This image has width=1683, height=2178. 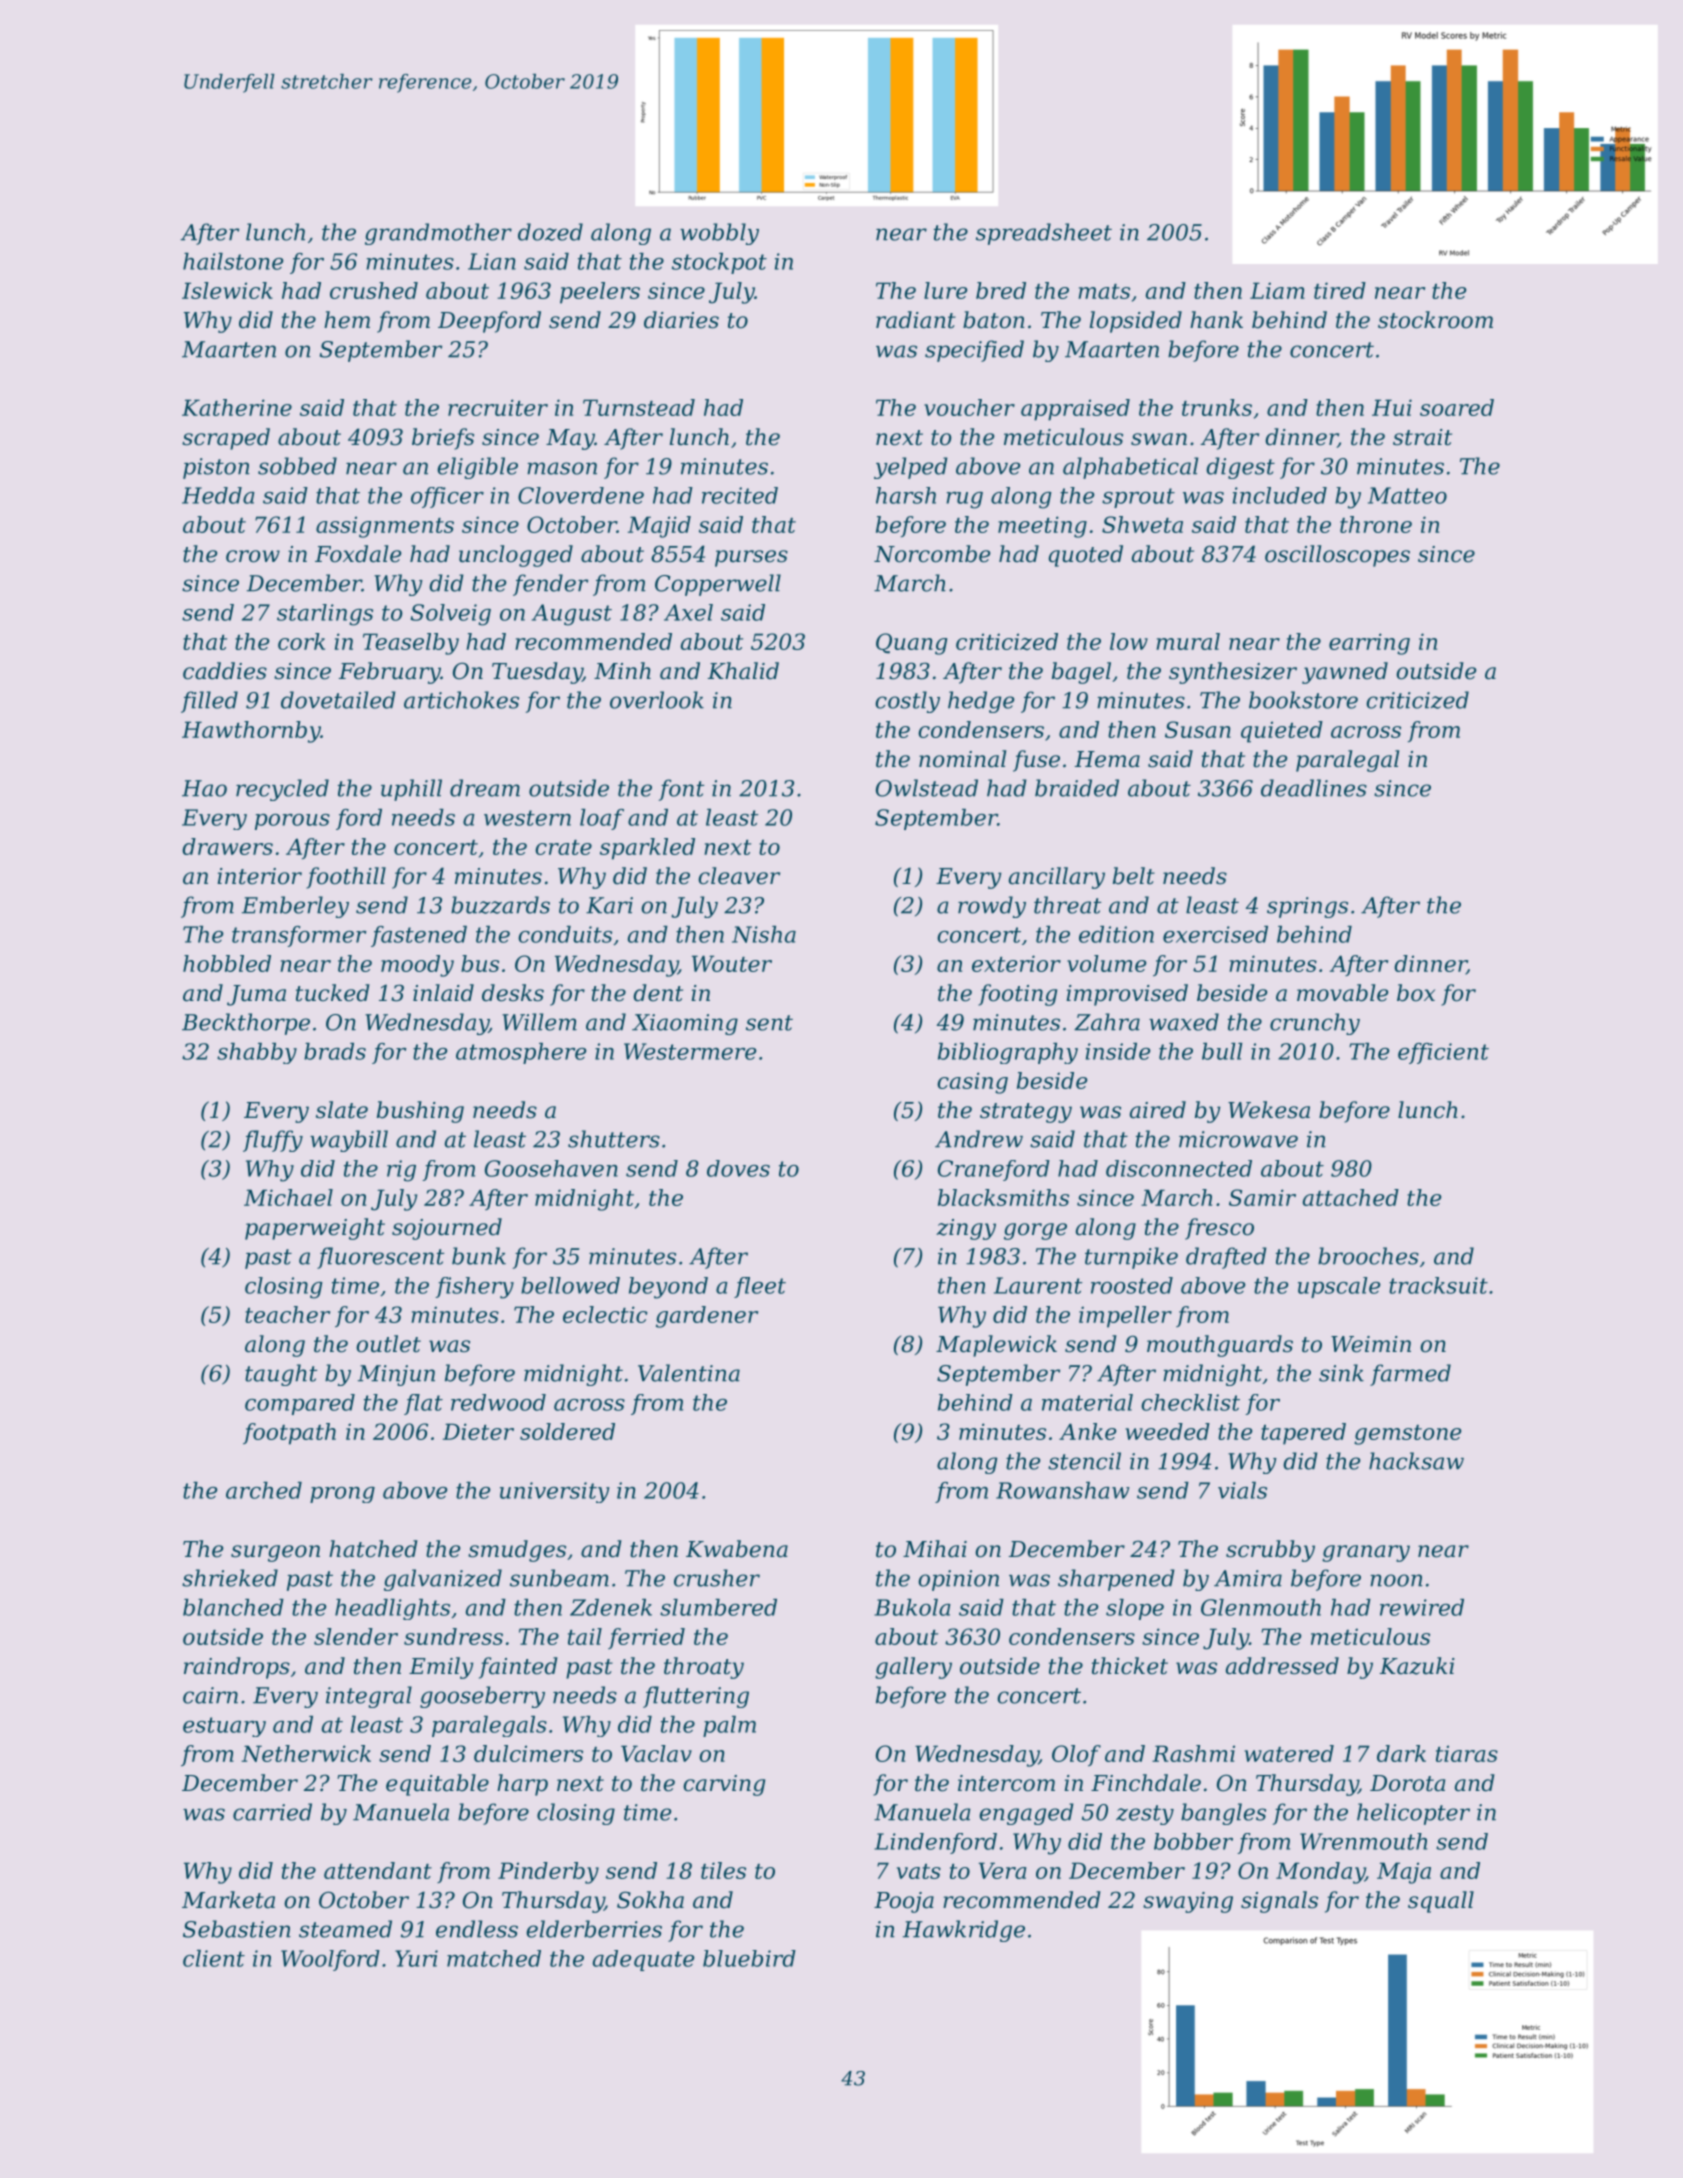 What do you see at coordinates (1340, 290) in the image?
I see `tired` at bounding box center [1340, 290].
